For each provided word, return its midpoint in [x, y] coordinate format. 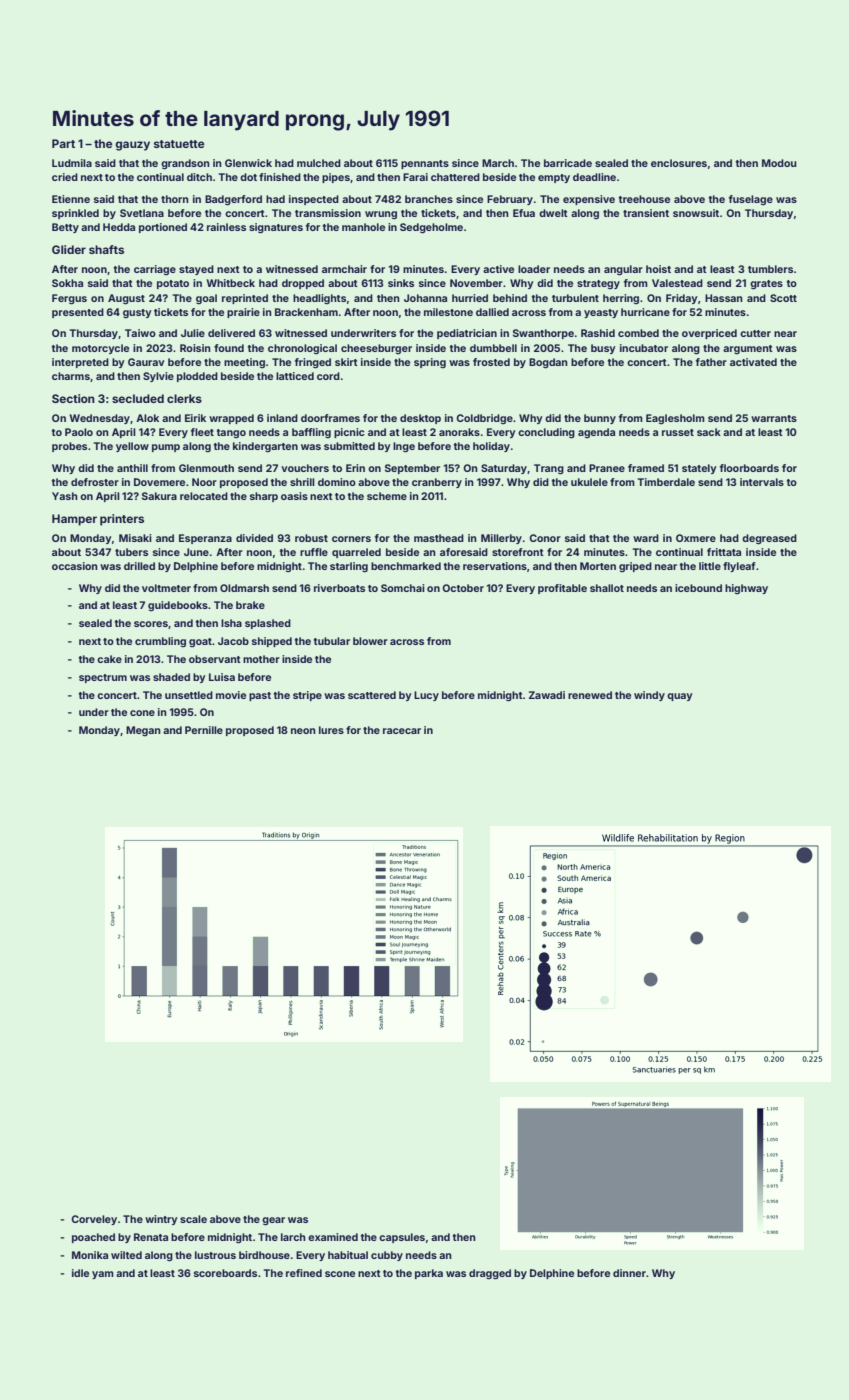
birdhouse [264, 1255]
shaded [171, 677]
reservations [495, 566]
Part [63, 143]
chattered [455, 177]
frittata [724, 552]
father [711, 362]
